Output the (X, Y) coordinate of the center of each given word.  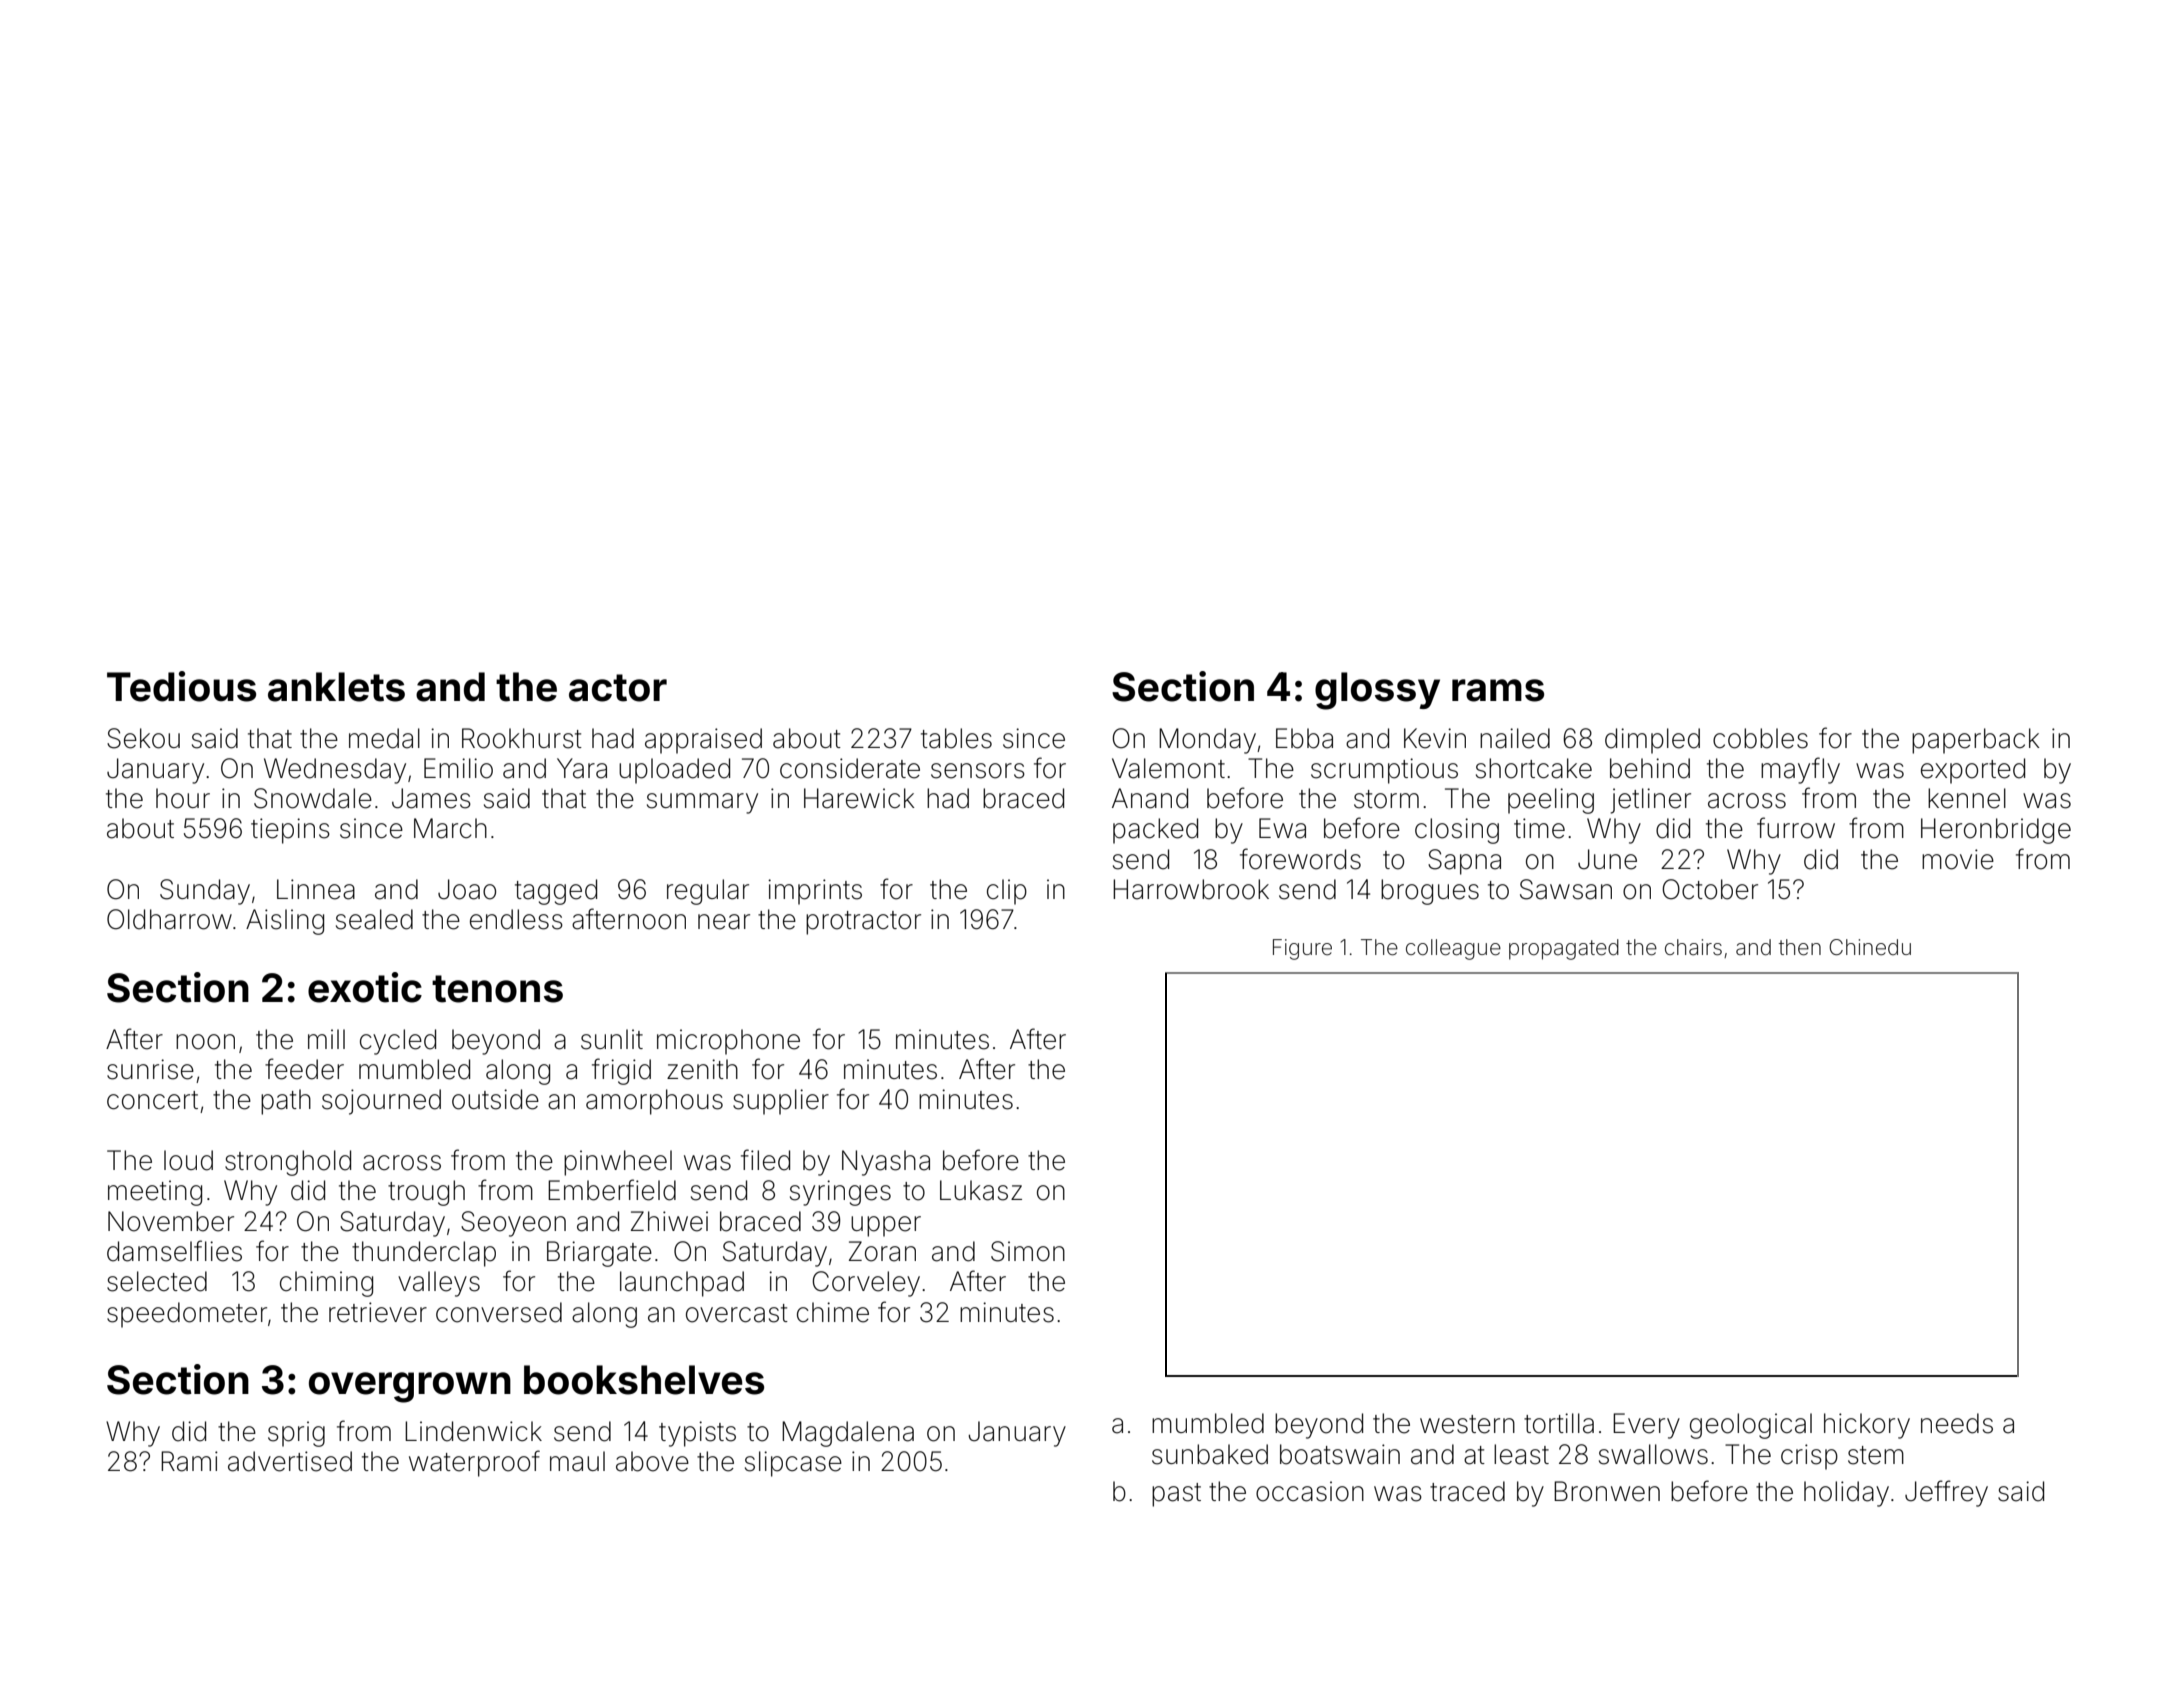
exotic (365, 987)
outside (495, 1099)
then (1800, 947)
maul (577, 1461)
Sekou (143, 738)
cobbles (1760, 738)
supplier (781, 1102)
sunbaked (1210, 1454)
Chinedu (1870, 947)
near (724, 922)
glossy (1377, 691)
